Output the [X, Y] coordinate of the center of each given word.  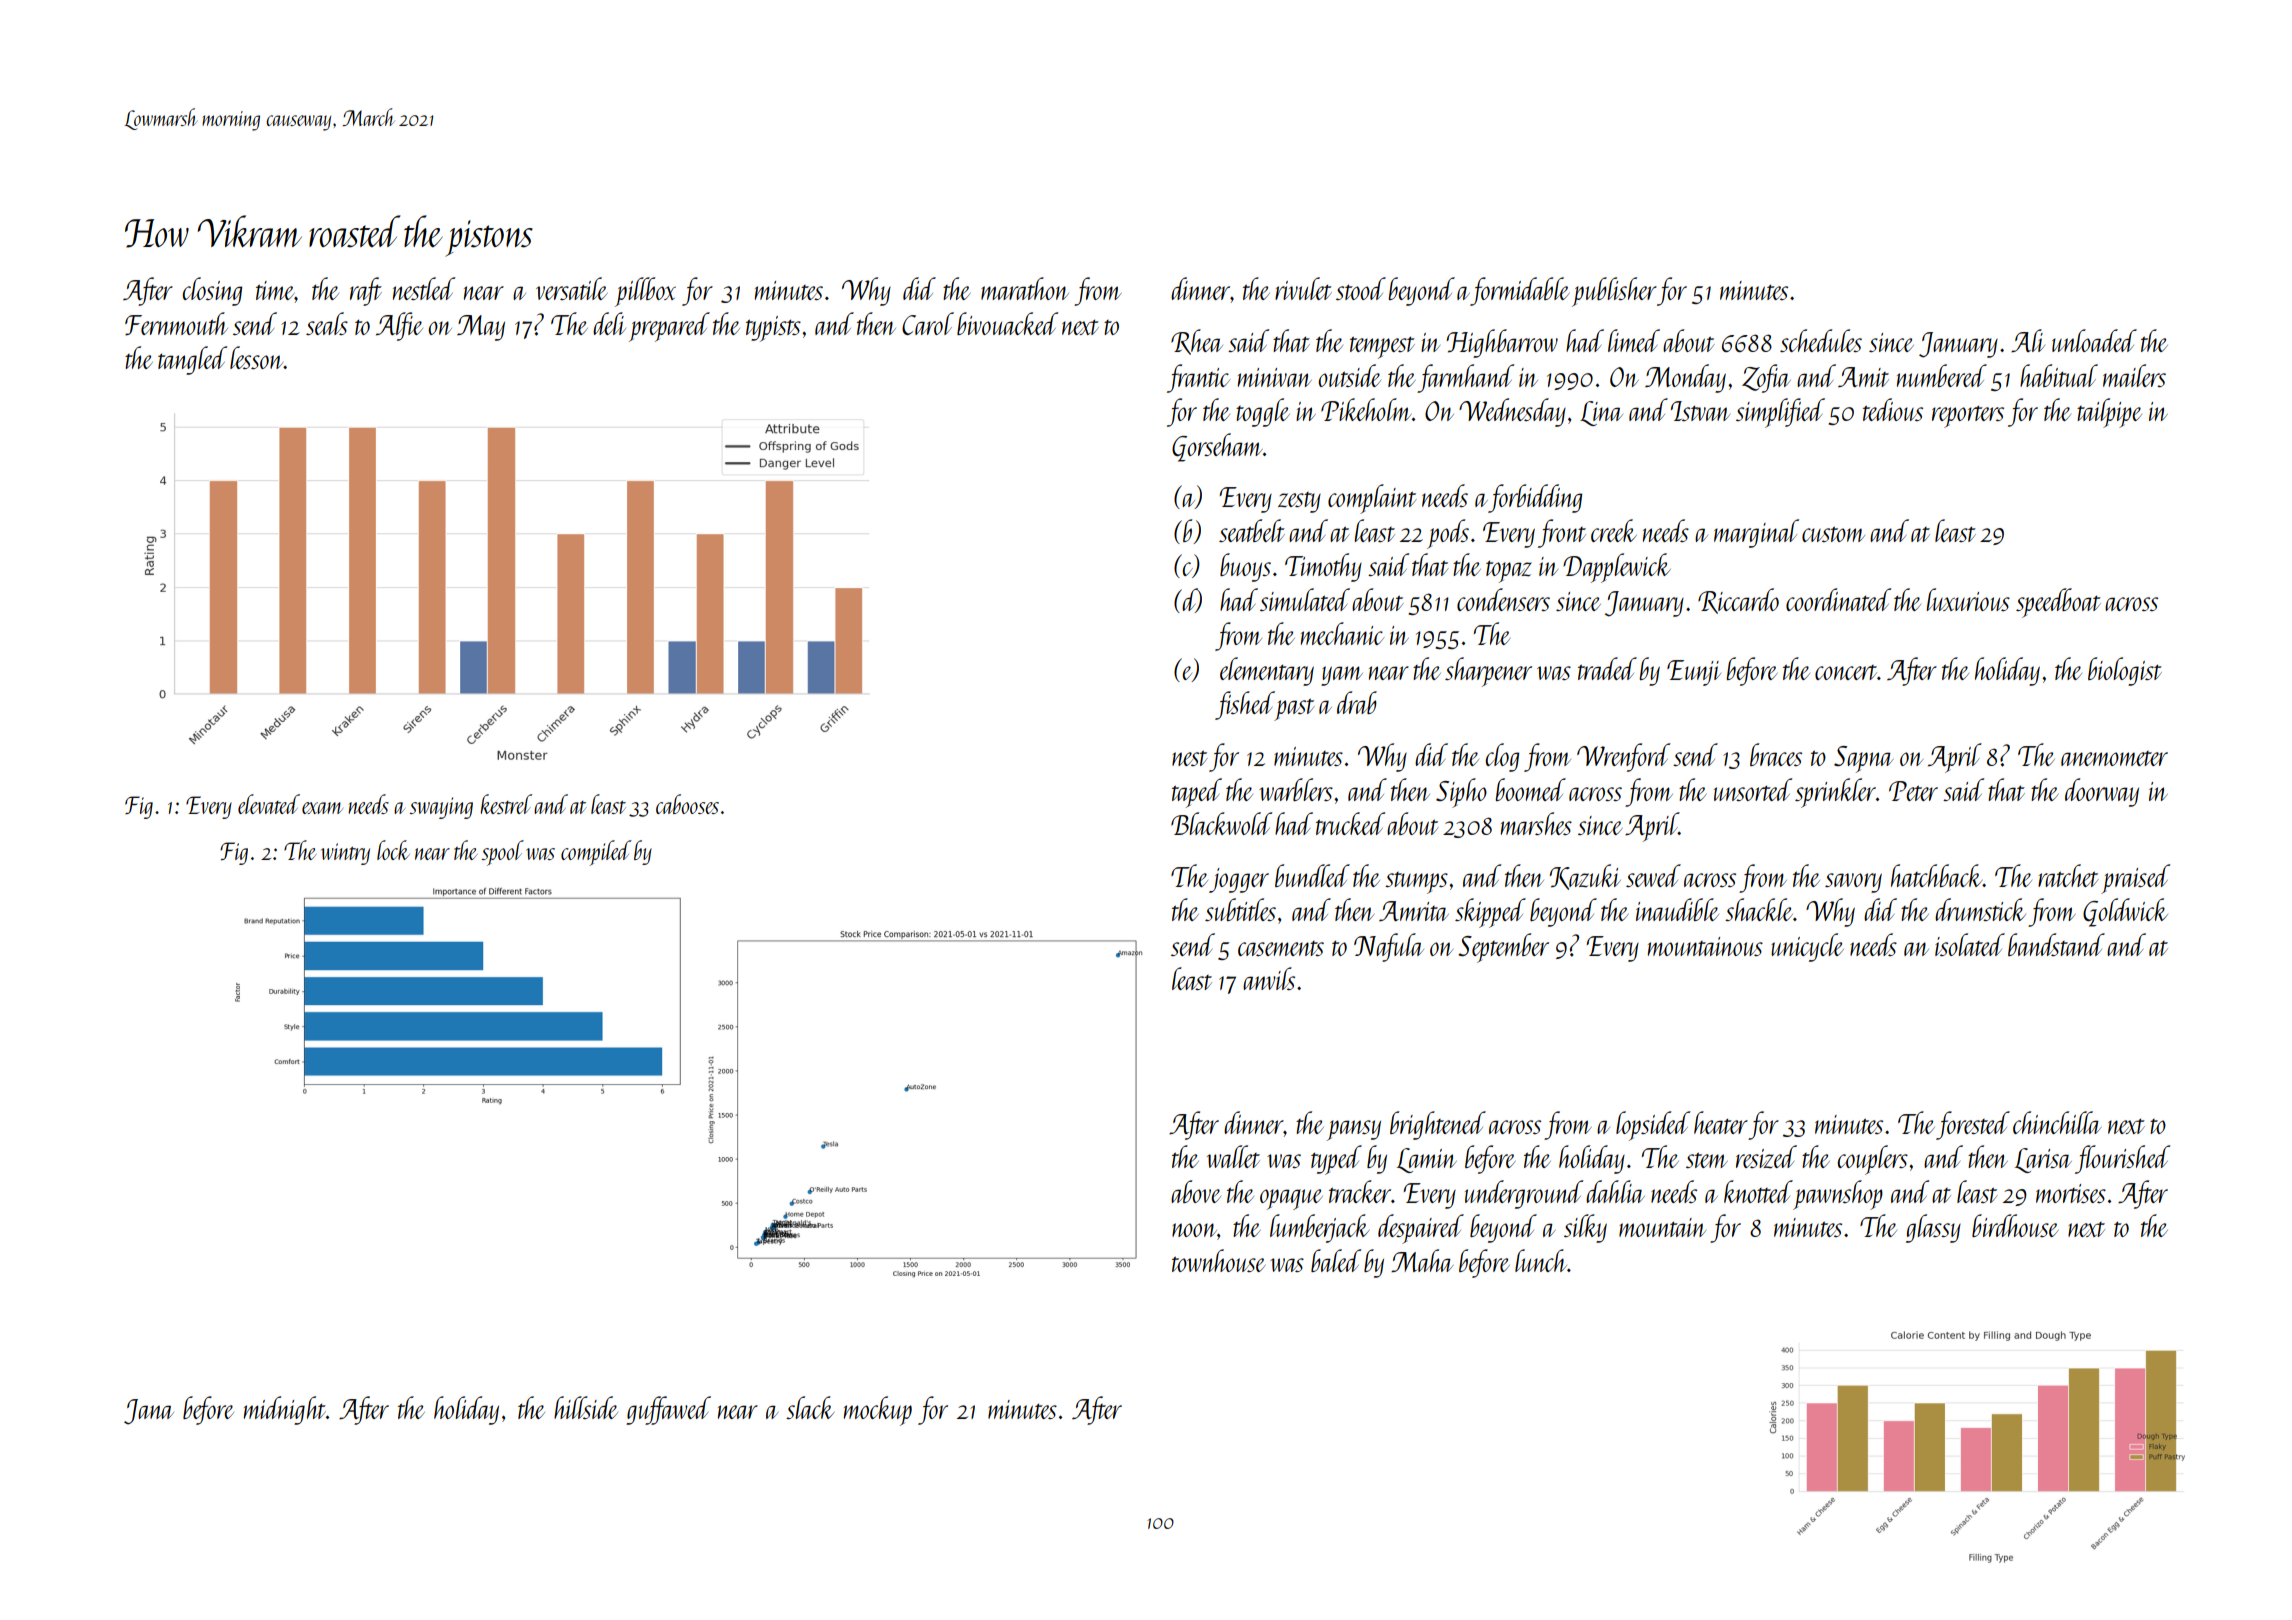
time [275, 290]
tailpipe [2109, 413]
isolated [1970, 944]
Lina [1601, 413]
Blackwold [1221, 823]
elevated [269, 804]
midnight [285, 1410]
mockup [878, 1411]
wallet [1233, 1156]
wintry [345, 854]
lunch [1541, 1260]
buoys [1245, 567]
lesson [257, 357]
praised [2135, 879]
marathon [1025, 288]
